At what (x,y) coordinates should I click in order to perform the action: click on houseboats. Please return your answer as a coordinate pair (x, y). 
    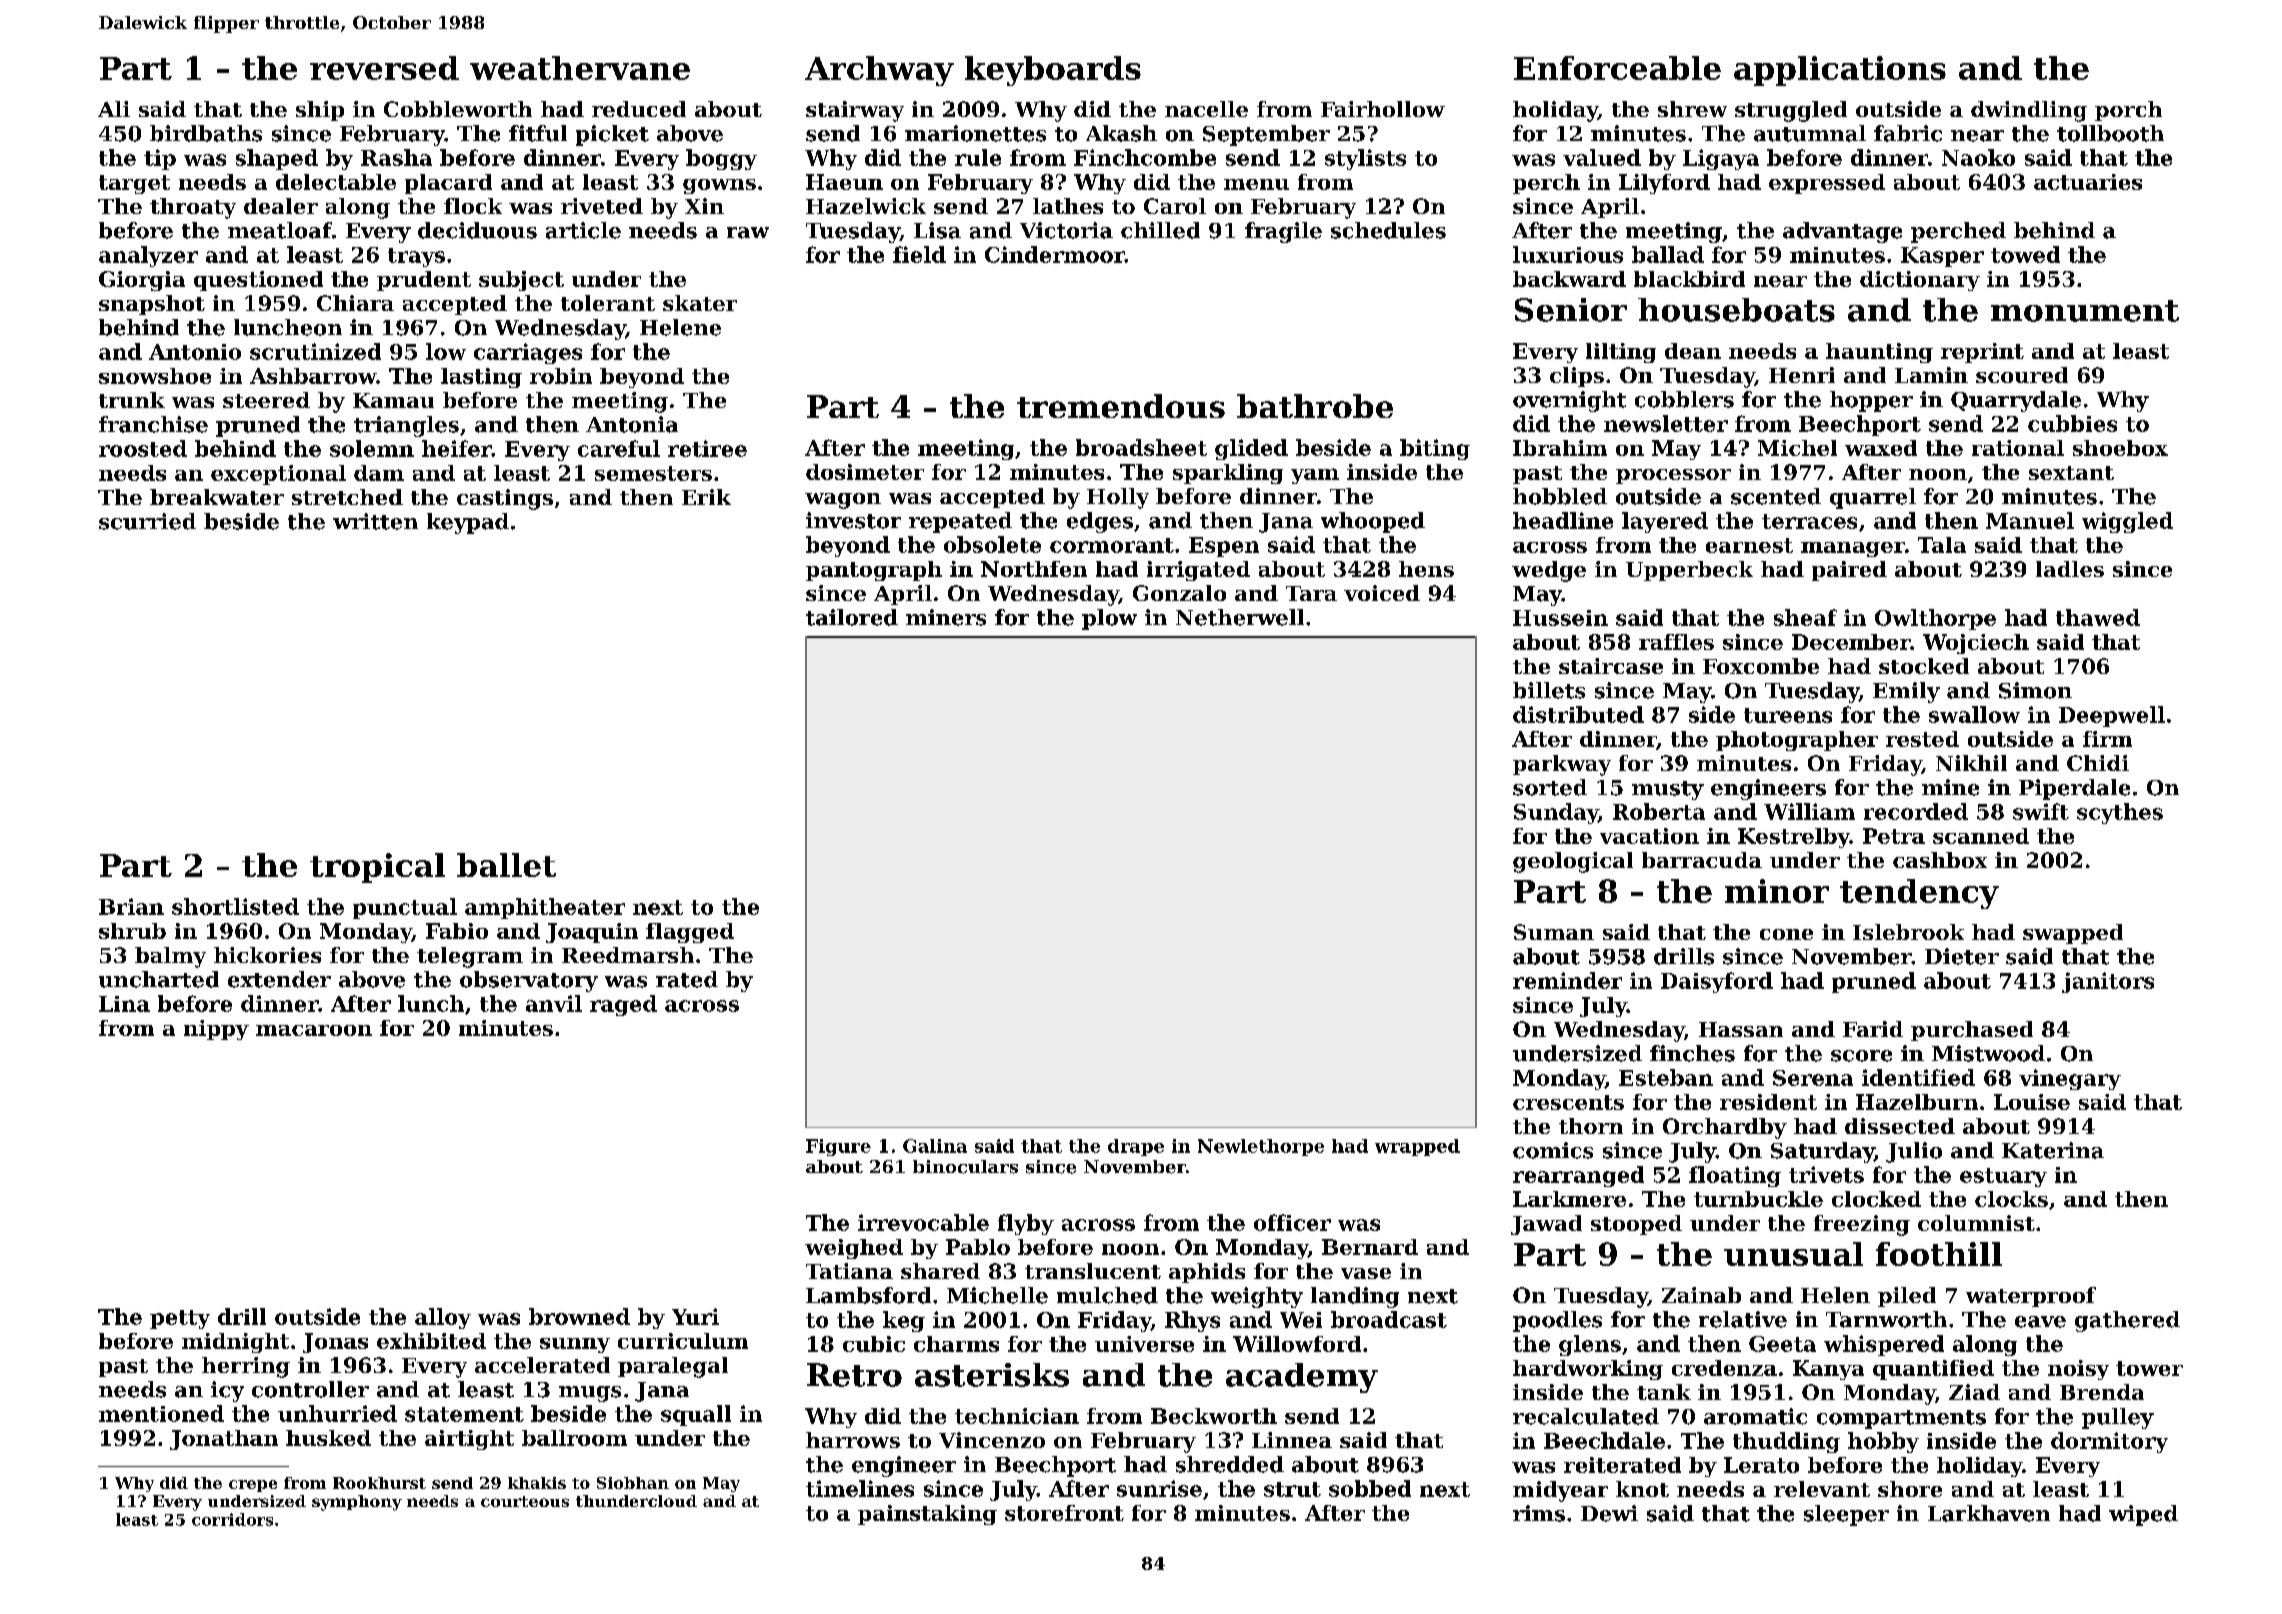
    Looking at the image, I should click on (1736, 310).
